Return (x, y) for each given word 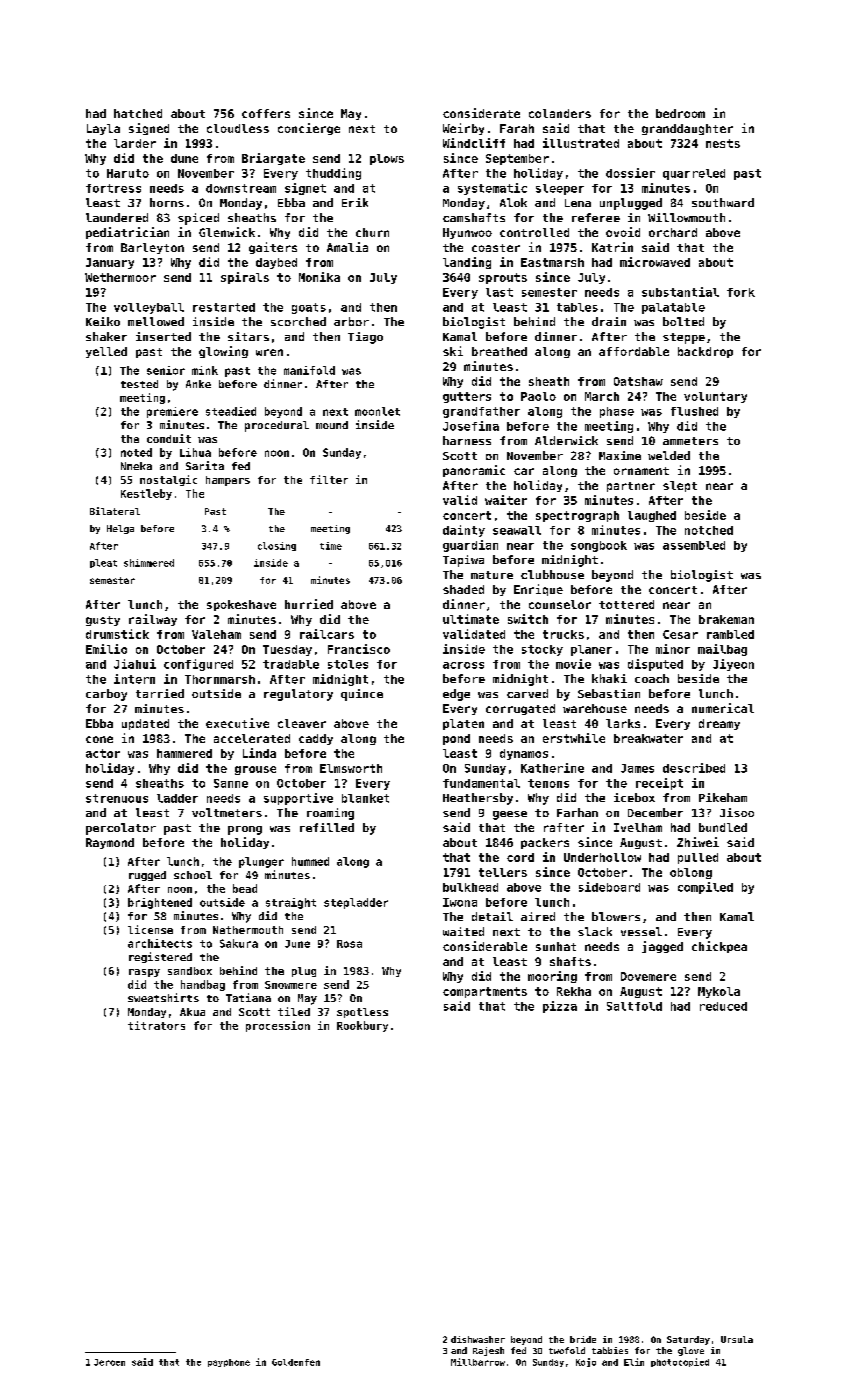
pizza (560, 1007)
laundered (117, 217)
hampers (228, 481)
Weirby (463, 129)
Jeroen (109, 1362)
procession (278, 1026)
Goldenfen (296, 1362)
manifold (309, 370)
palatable (673, 308)
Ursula (737, 1339)
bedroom (680, 113)
